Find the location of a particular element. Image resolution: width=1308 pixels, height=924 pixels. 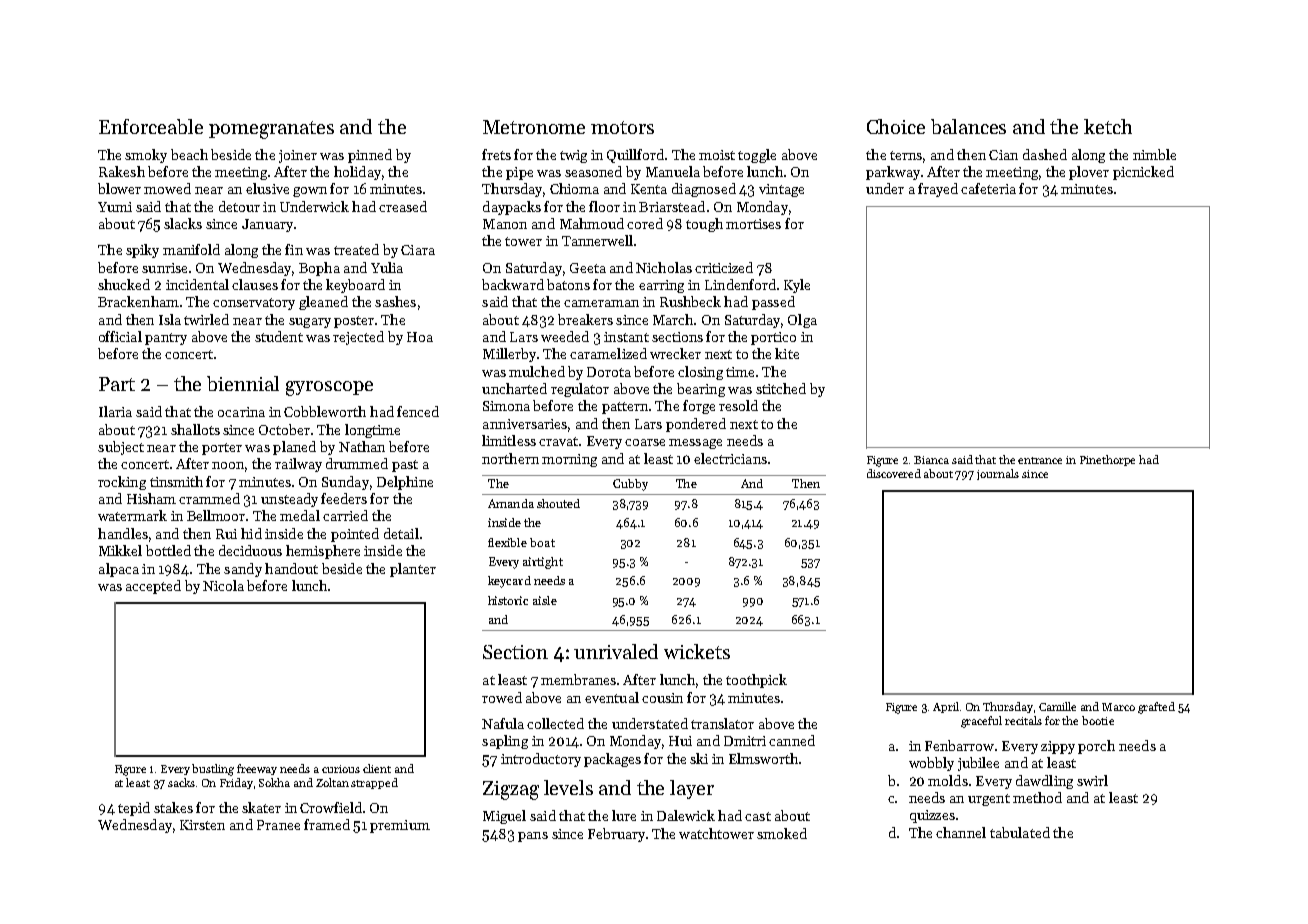

ketch is located at coordinates (1108, 126).
